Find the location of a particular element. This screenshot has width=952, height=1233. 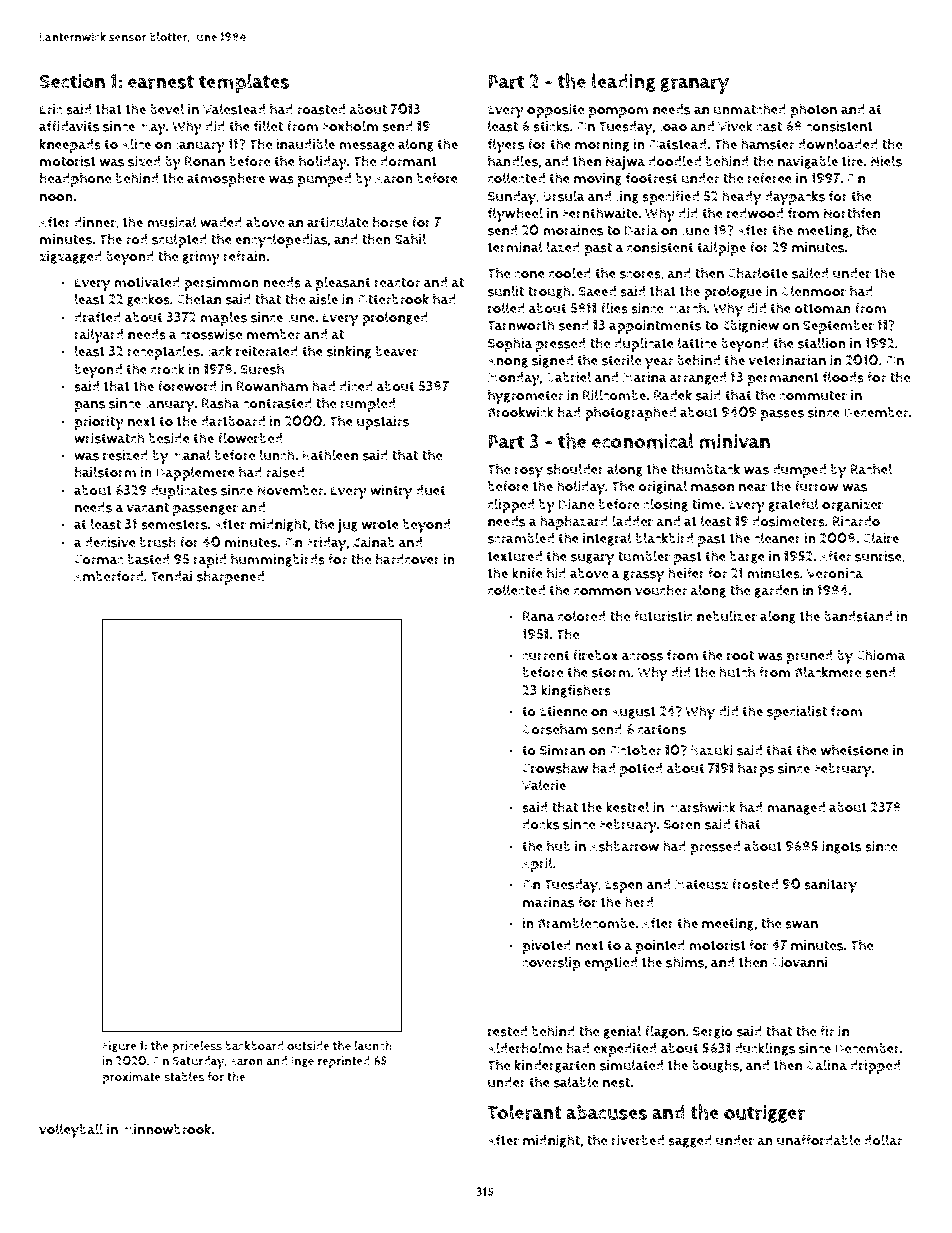

prolonged is located at coordinates (395, 318).
